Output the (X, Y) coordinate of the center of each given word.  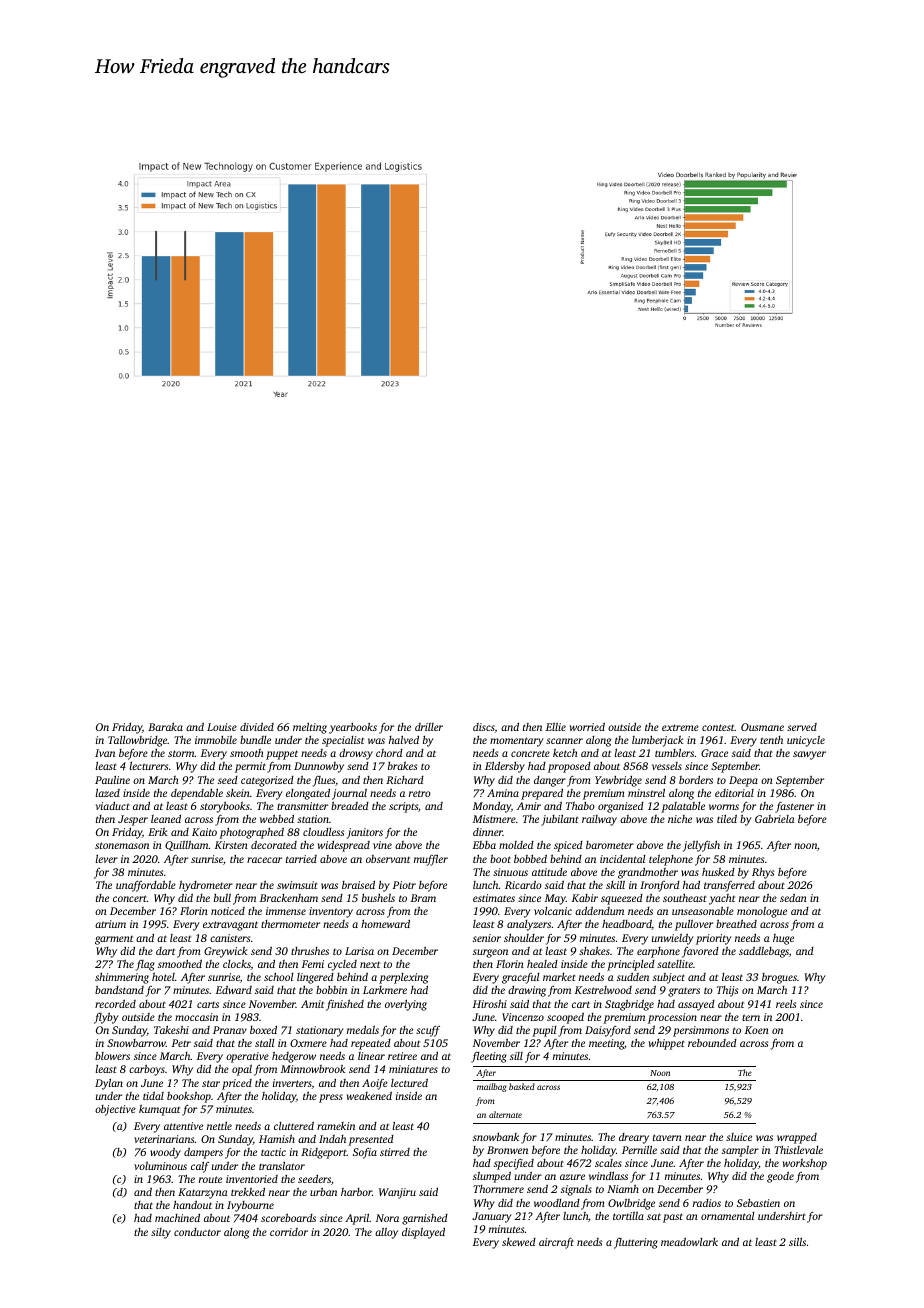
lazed (108, 793)
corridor (289, 1232)
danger (550, 781)
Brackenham (289, 898)
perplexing (403, 978)
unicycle (806, 741)
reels (786, 1004)
